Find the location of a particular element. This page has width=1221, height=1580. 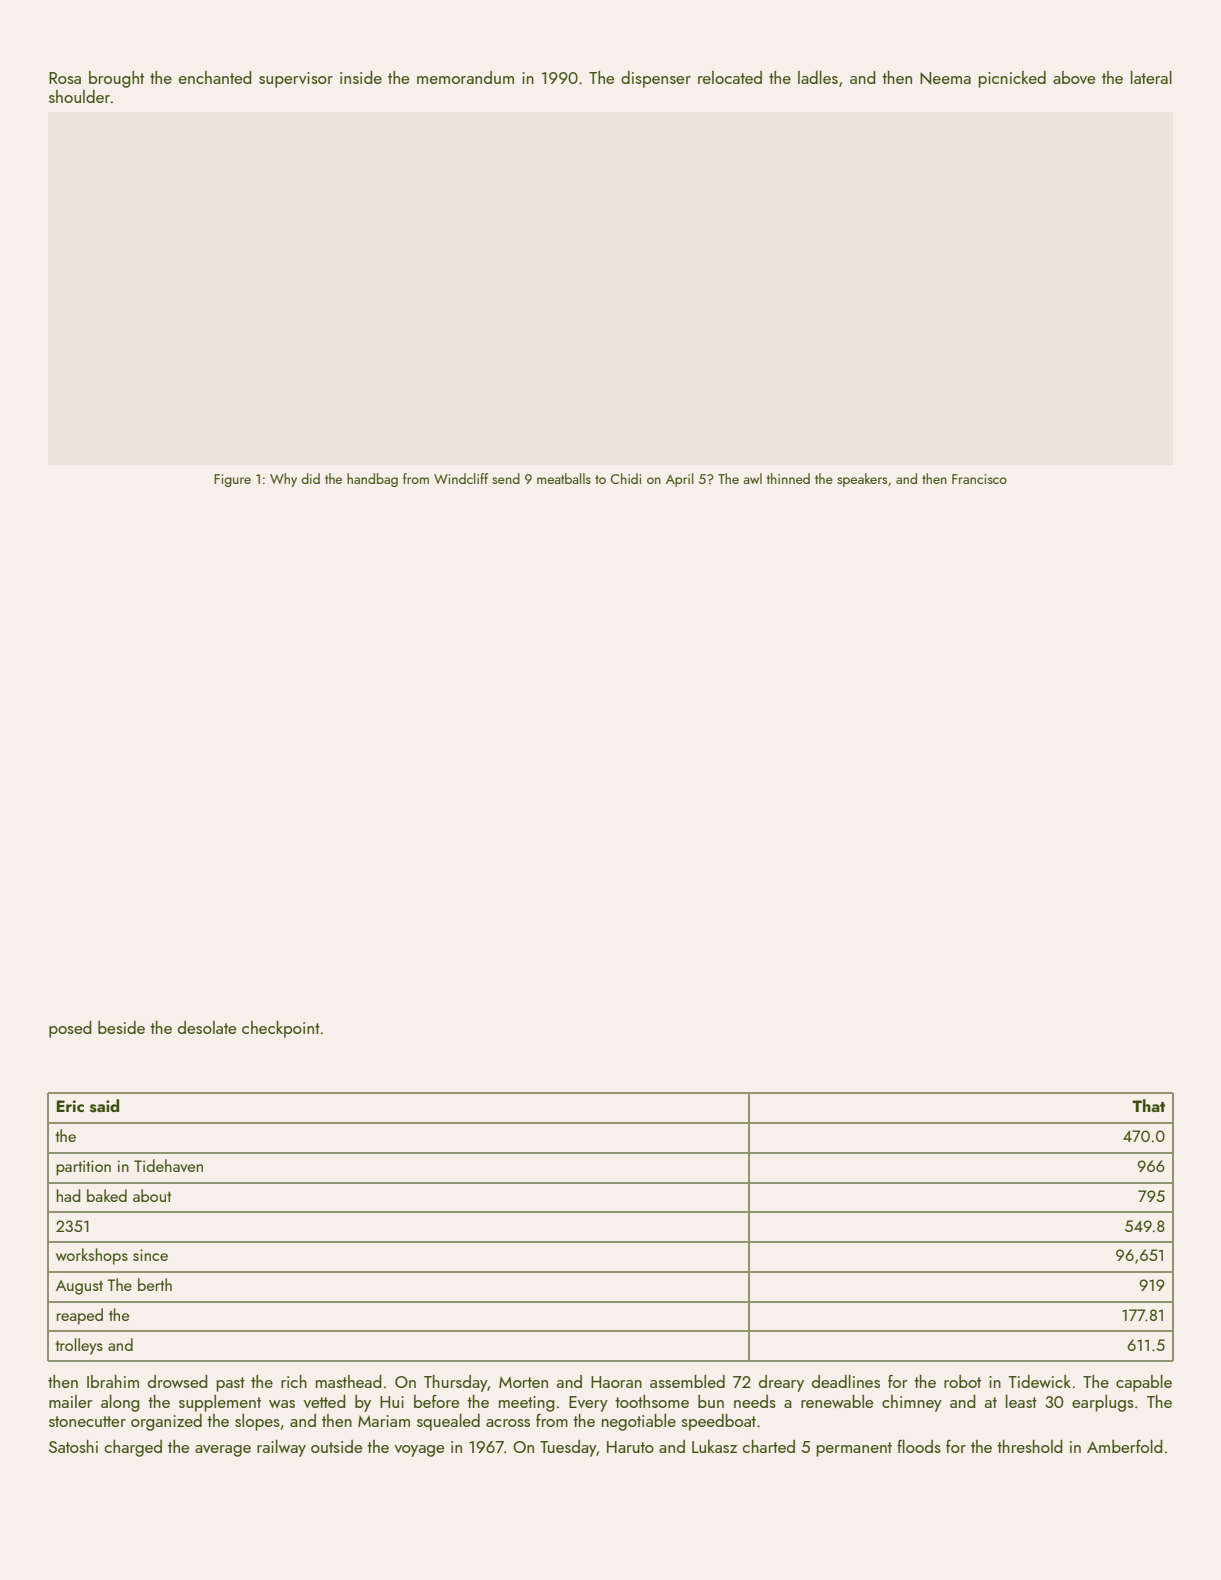

earplugs is located at coordinates (1103, 1403).
